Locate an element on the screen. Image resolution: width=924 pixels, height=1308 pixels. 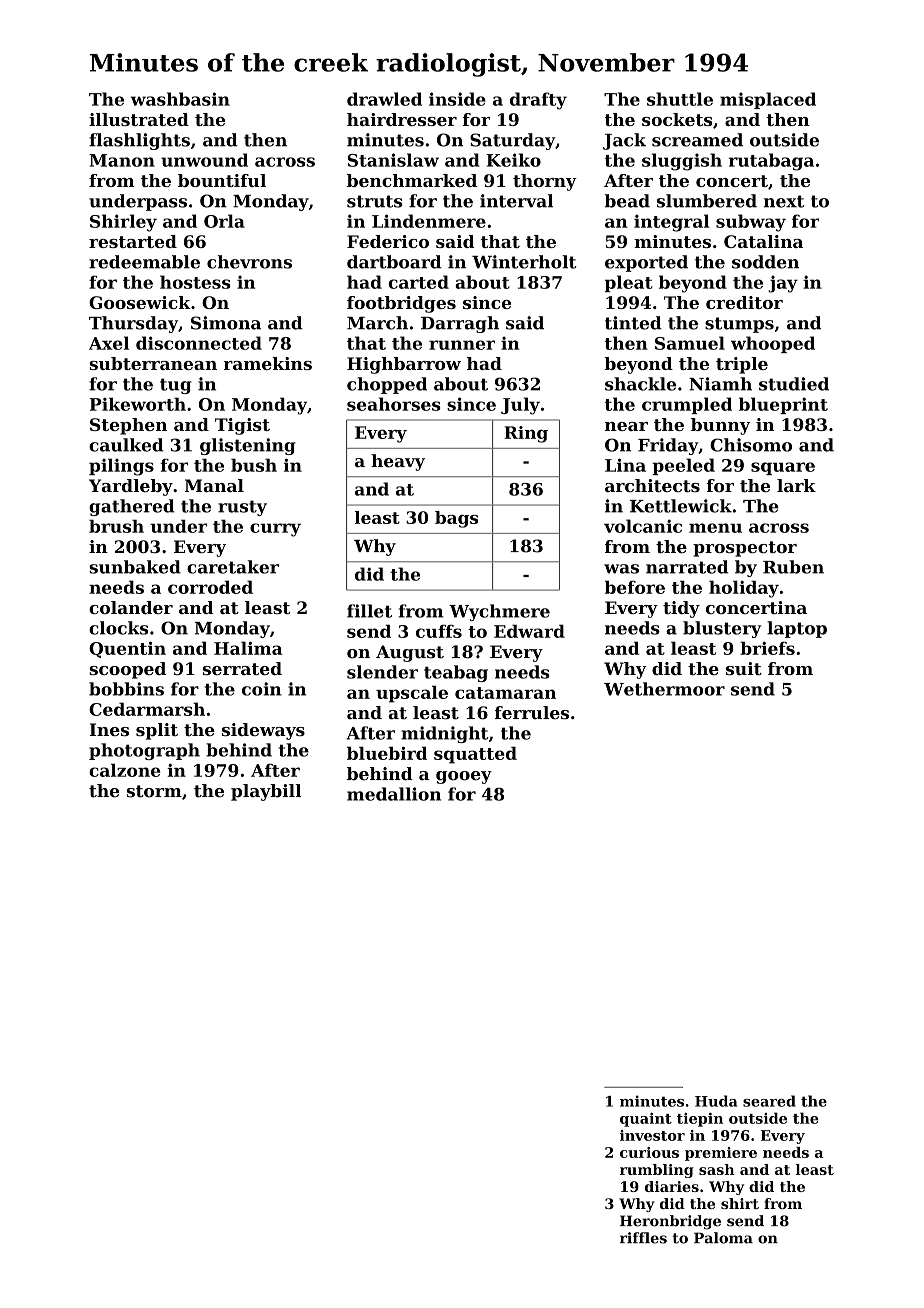
gooey is located at coordinates (464, 777).
